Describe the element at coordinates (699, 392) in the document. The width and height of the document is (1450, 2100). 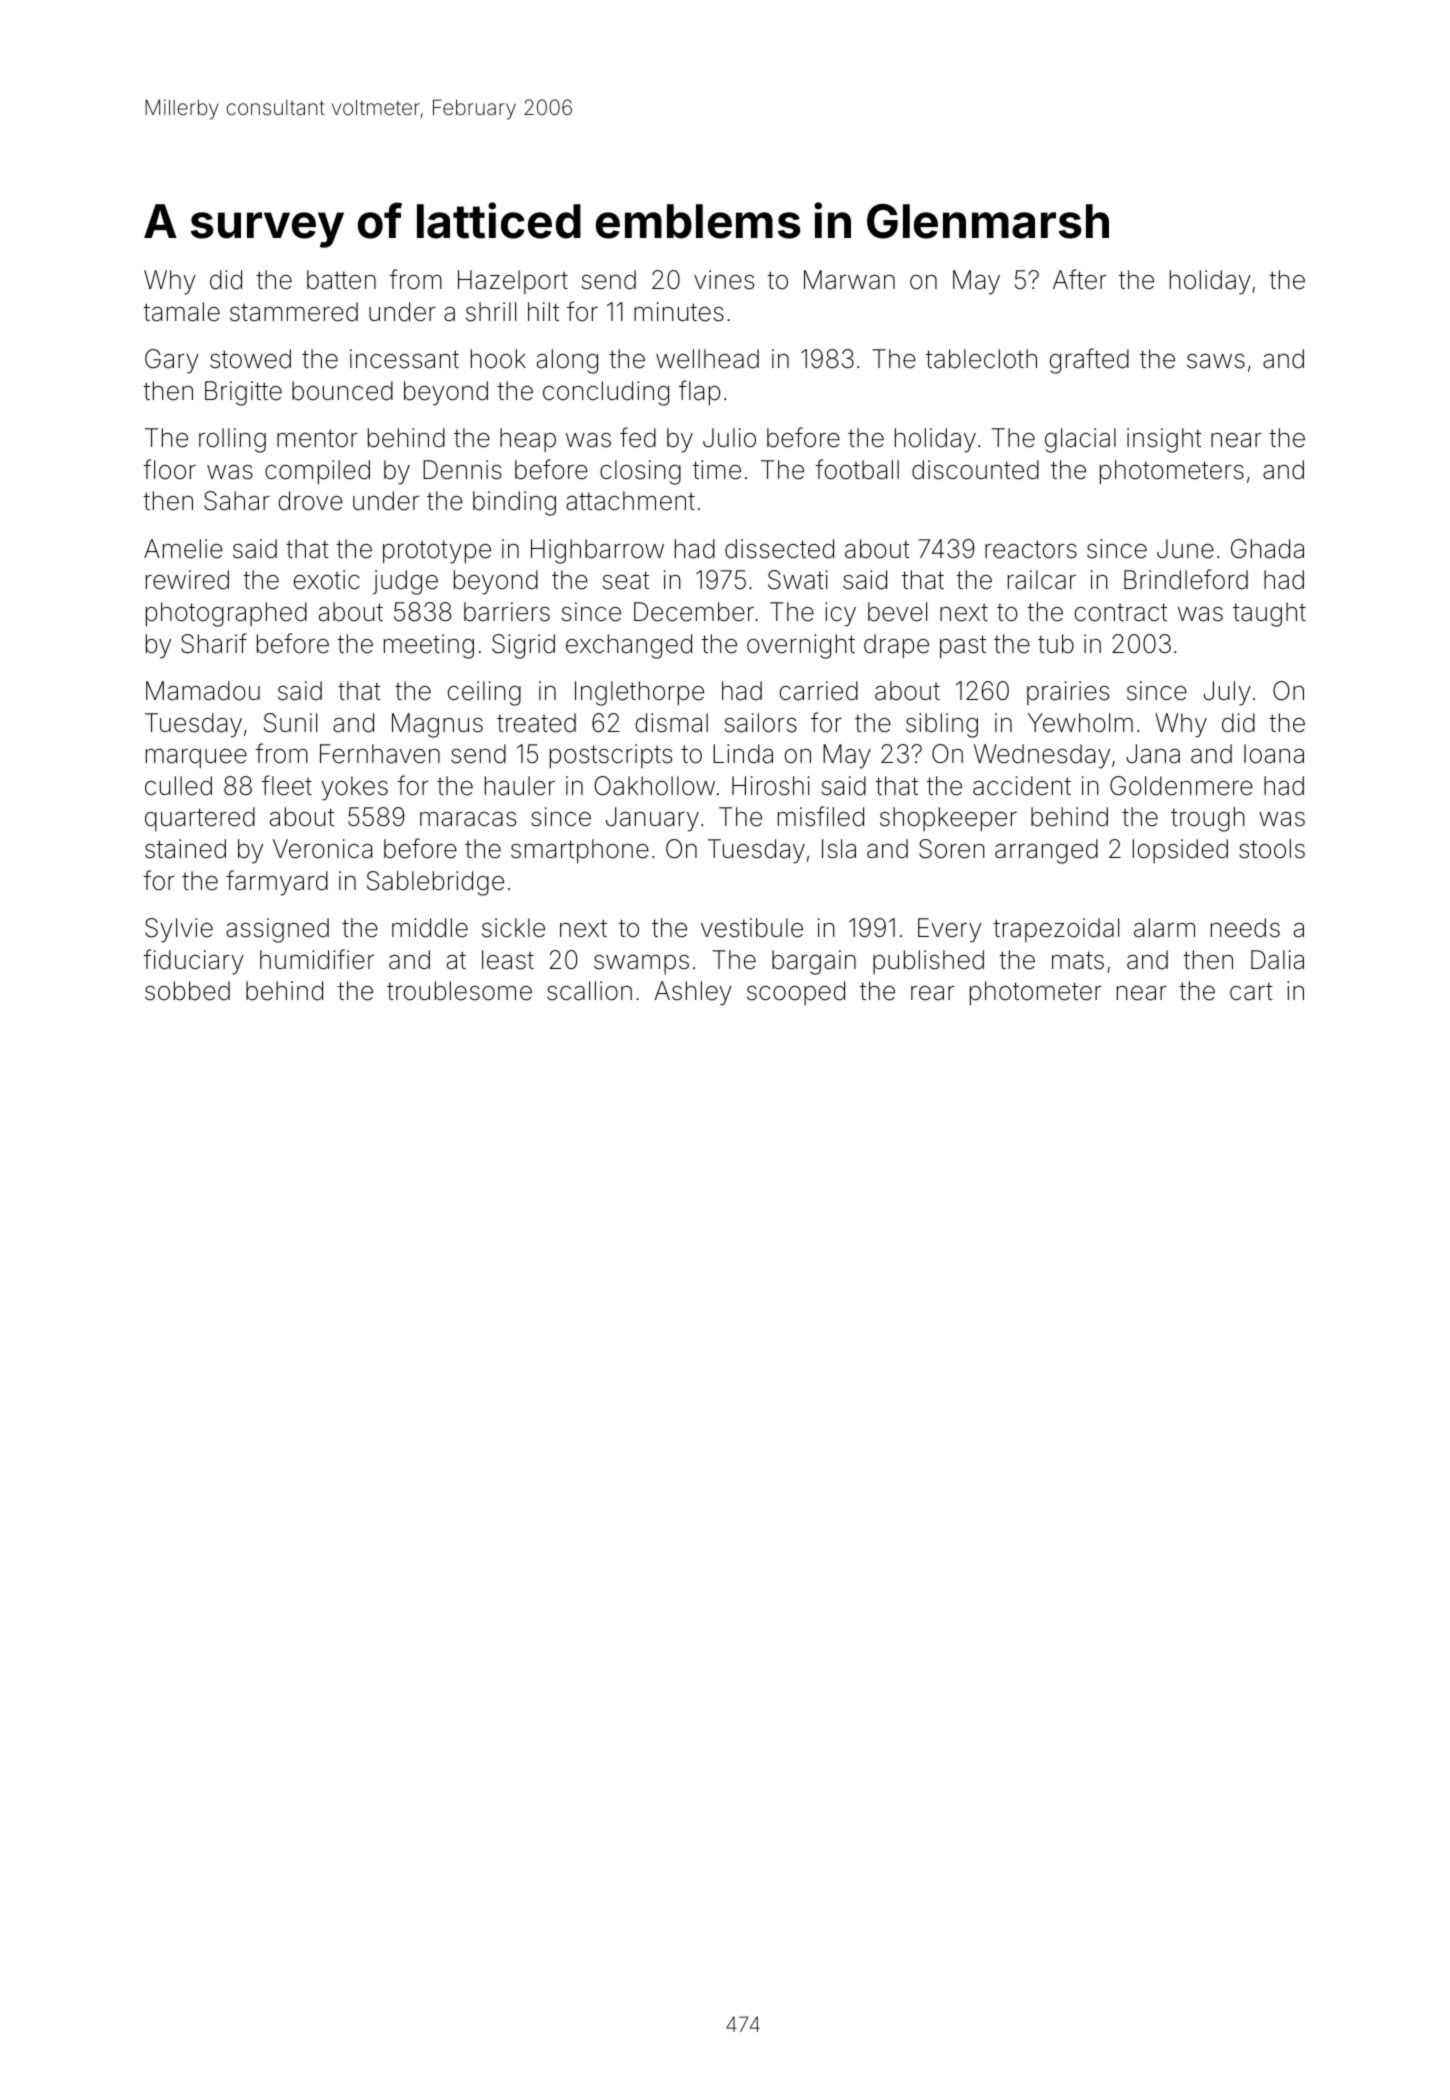
I see `flap` at that location.
